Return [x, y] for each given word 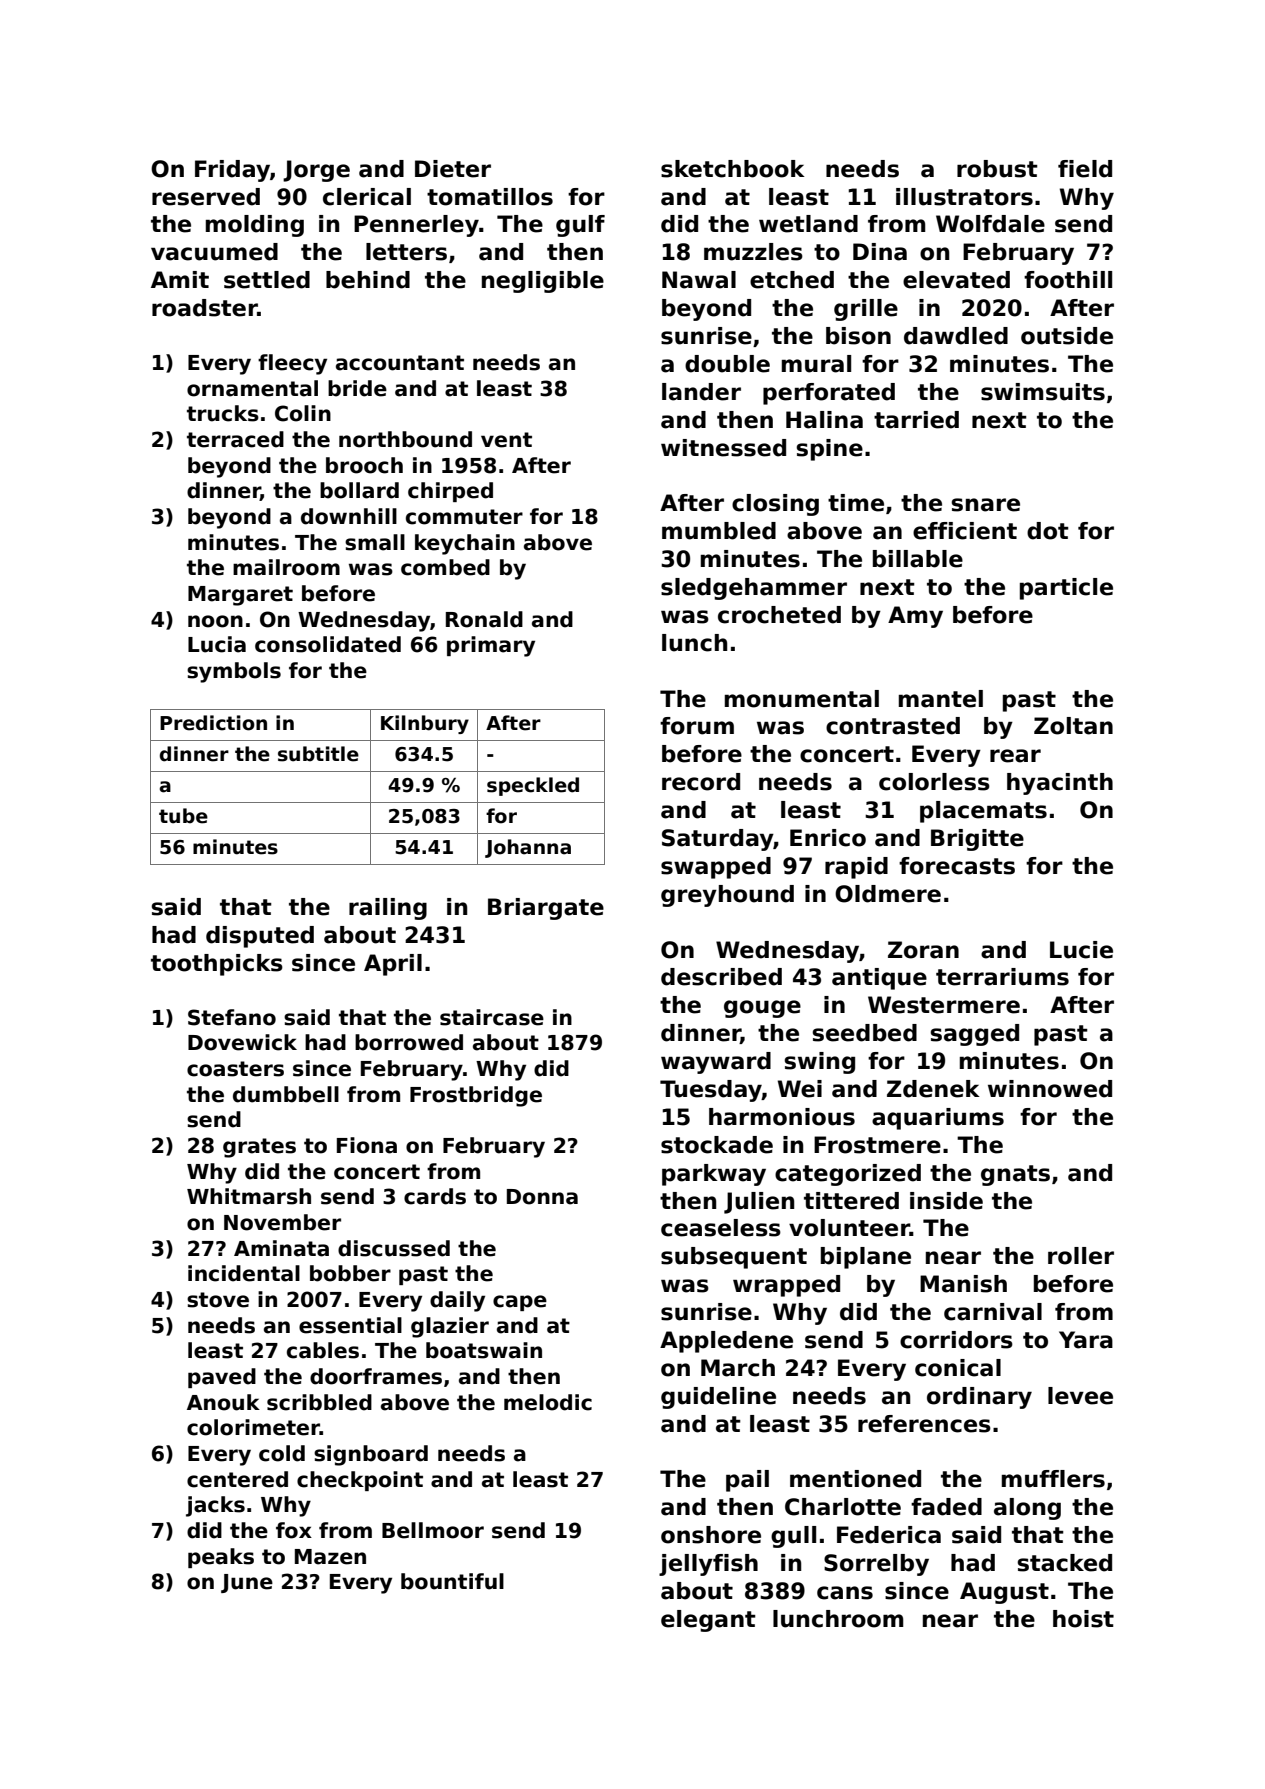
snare [985, 505]
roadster [205, 308]
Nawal [699, 280]
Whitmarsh [249, 1196]
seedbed [864, 1033]
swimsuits [1043, 392]
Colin [303, 413]
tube [183, 816]
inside [946, 1201]
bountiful [452, 1581]
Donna [542, 1197]
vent [506, 440]
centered [237, 1479]
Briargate [546, 909]
